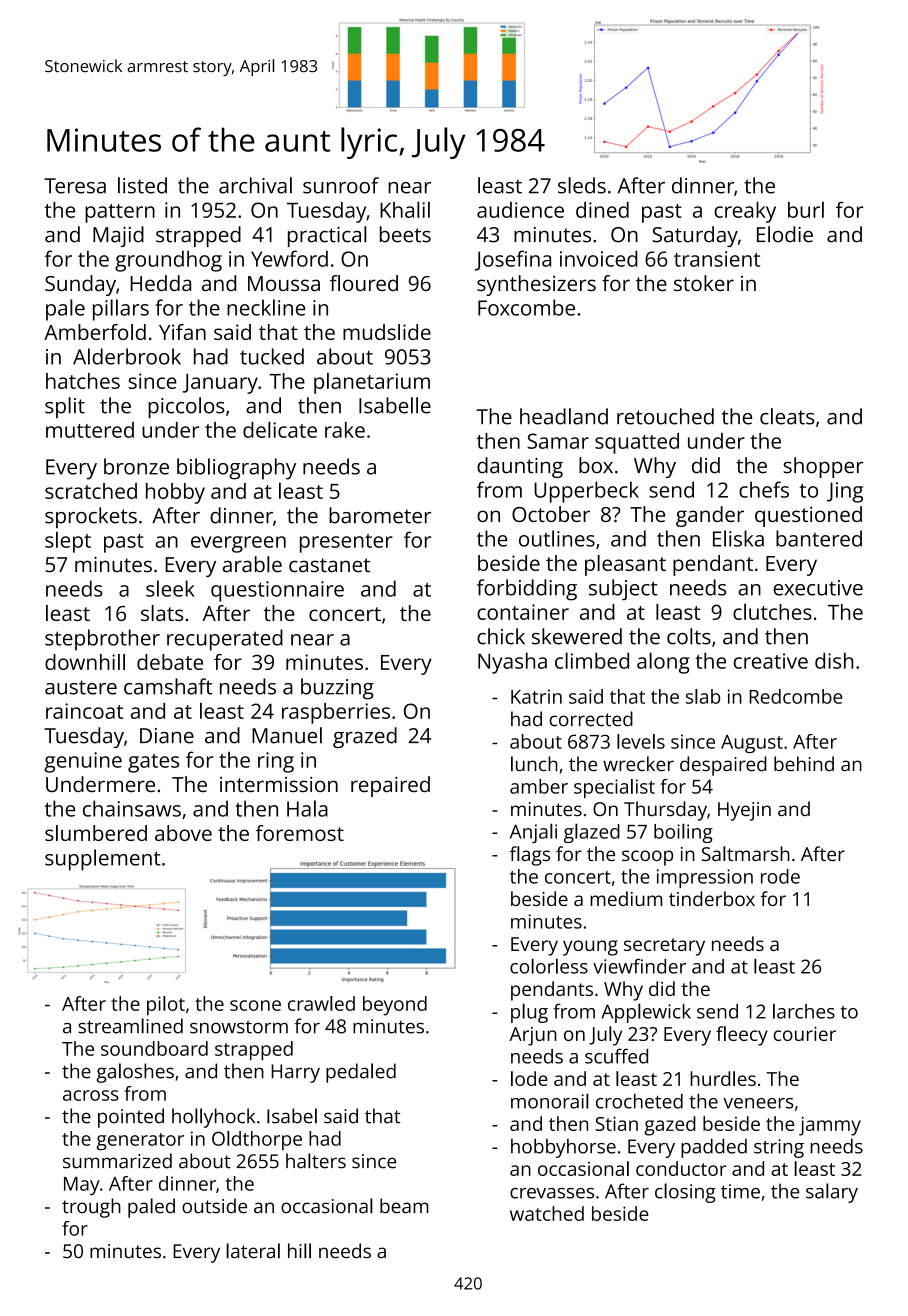  What do you see at coordinates (744, 811) in the screenshot?
I see `Hyejin` at bounding box center [744, 811].
